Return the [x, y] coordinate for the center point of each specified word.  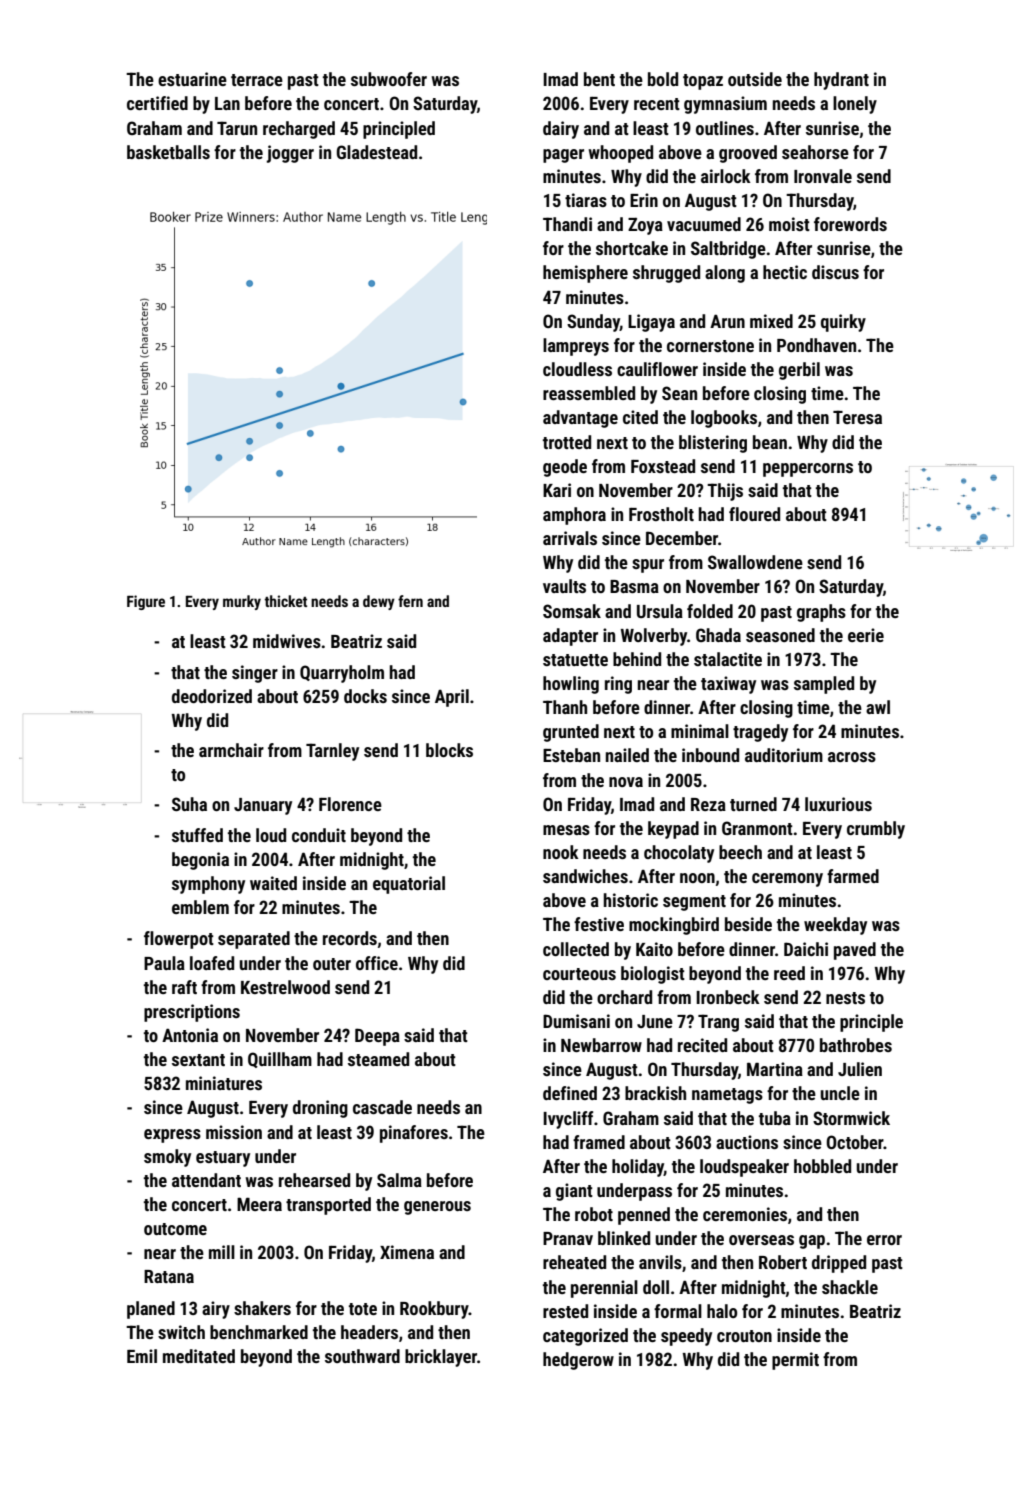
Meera [259, 1204]
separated [254, 940]
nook [561, 852]
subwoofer [389, 79]
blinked [624, 1238]
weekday [835, 926]
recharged [299, 130]
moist [789, 224]
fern [410, 601]
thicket [286, 601]
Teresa [857, 417]
